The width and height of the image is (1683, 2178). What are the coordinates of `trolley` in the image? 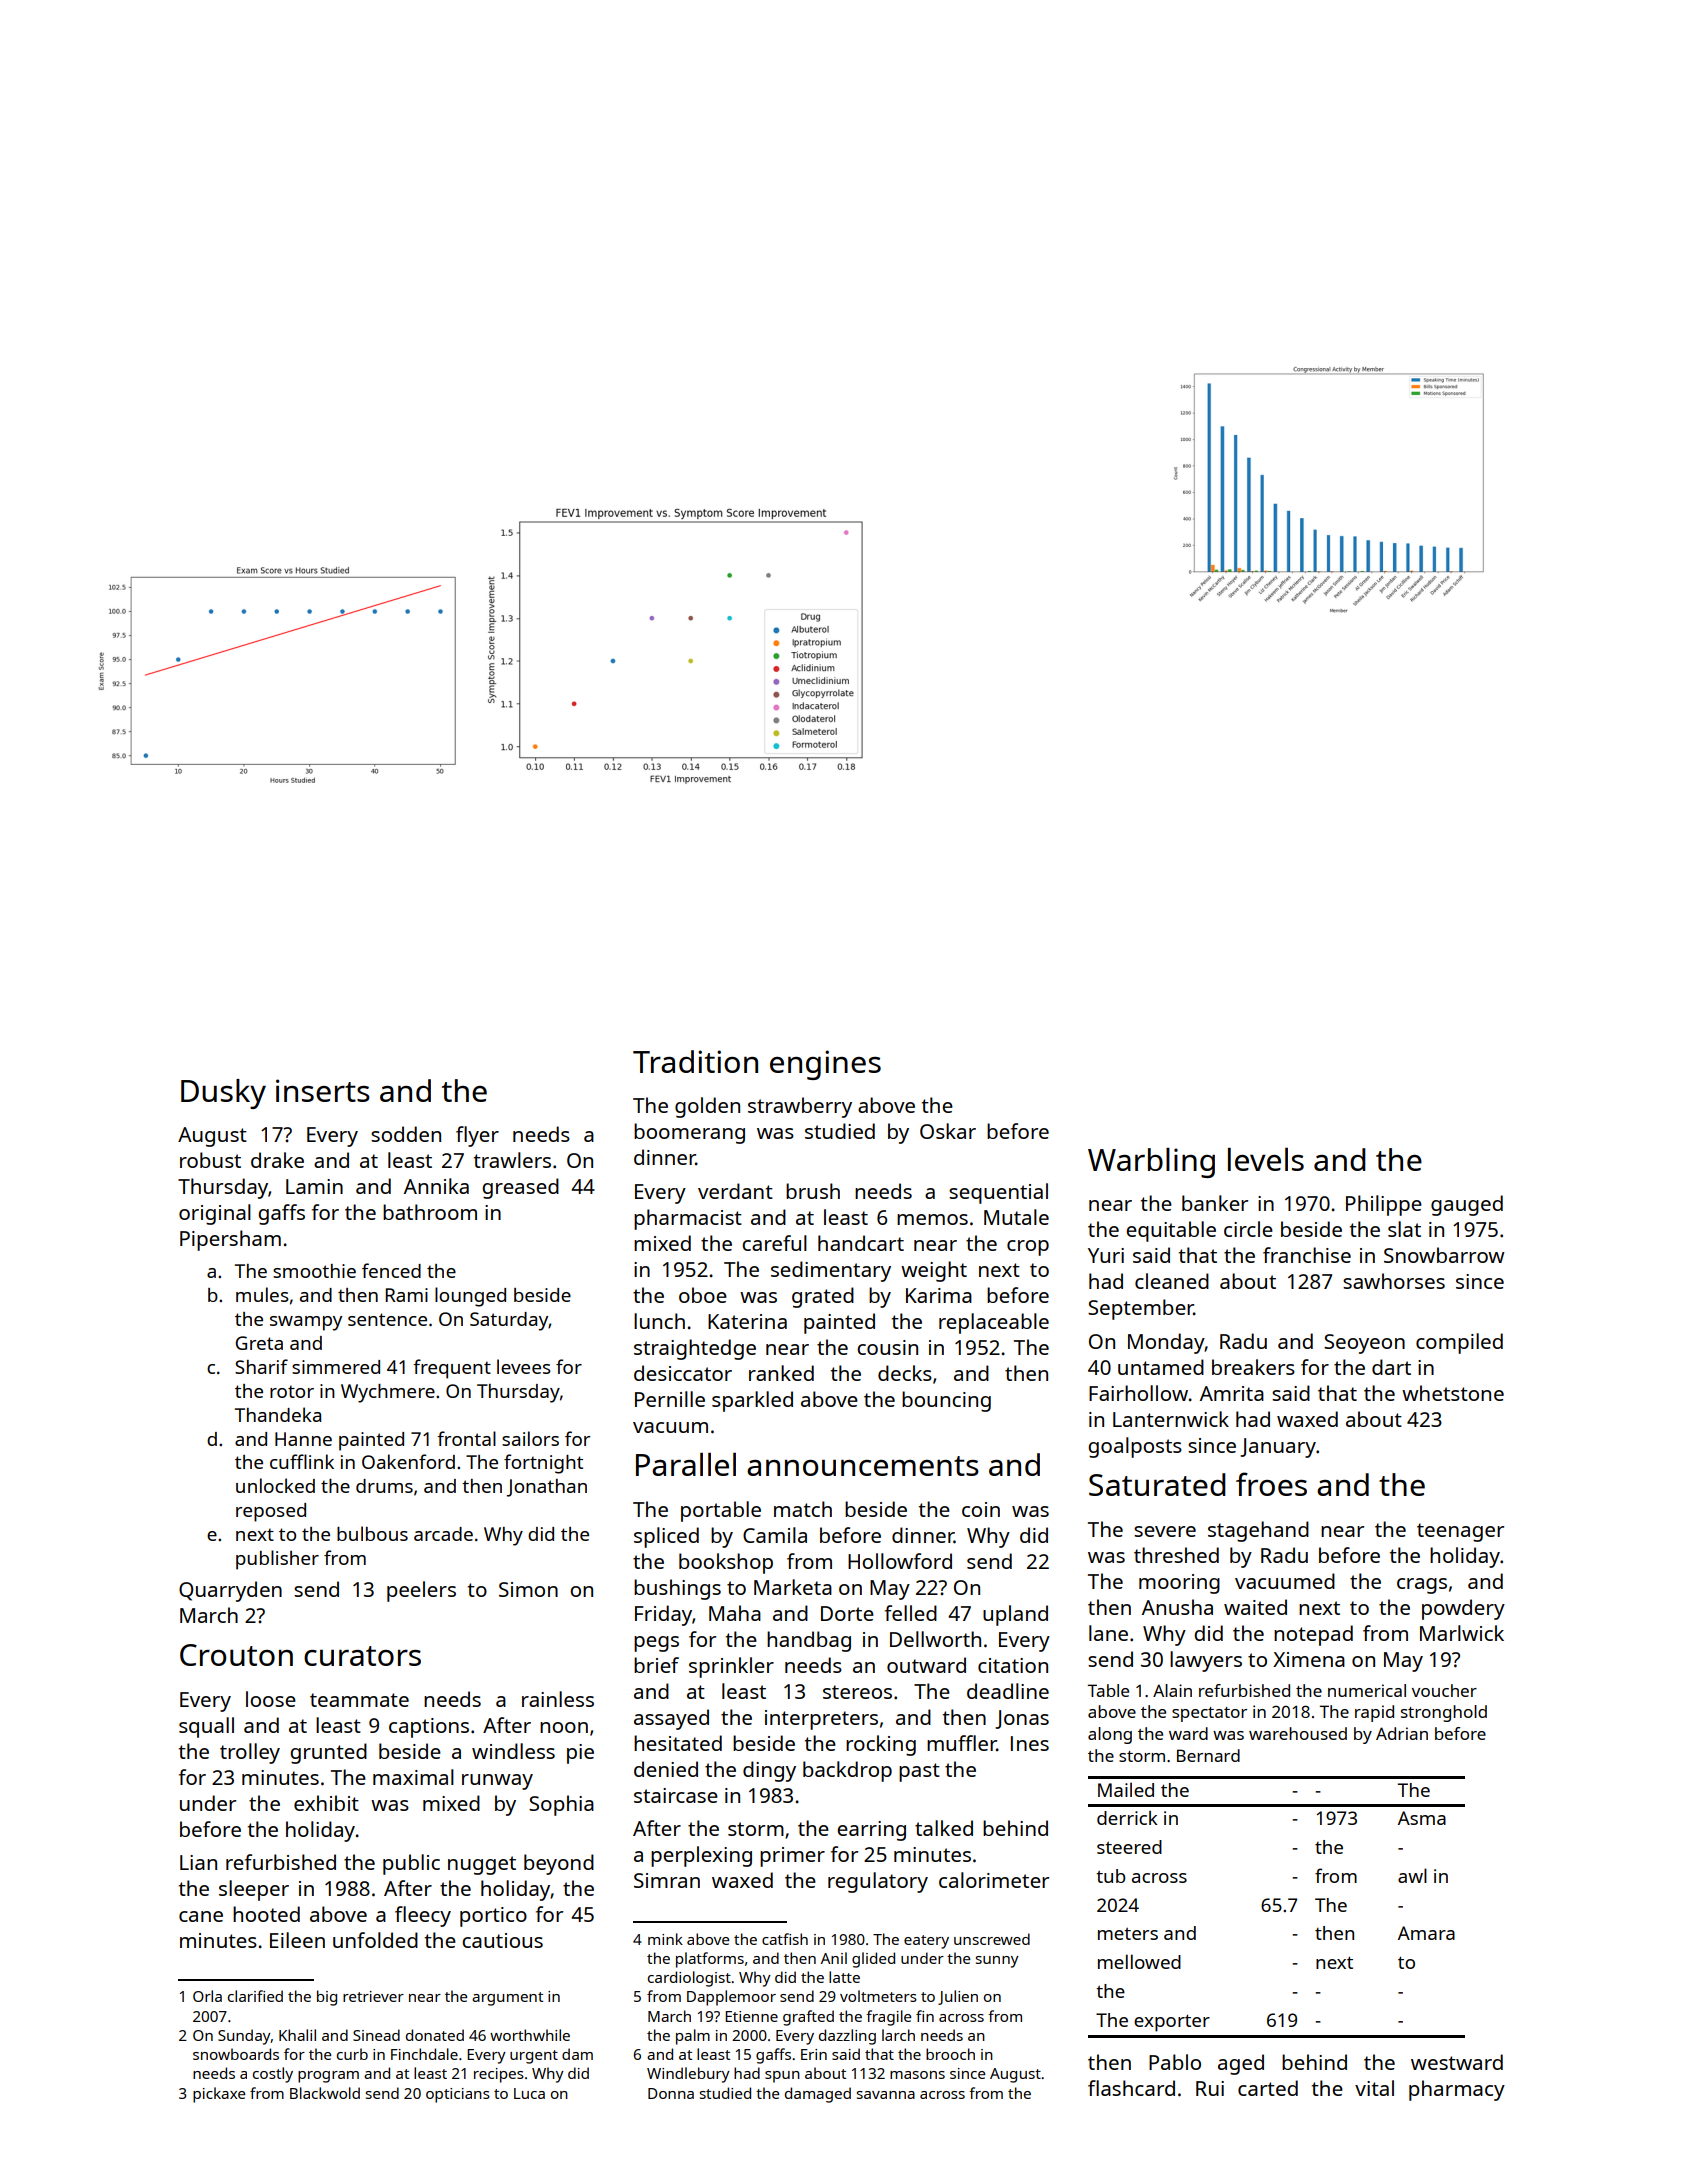 It's located at (250, 1753).
